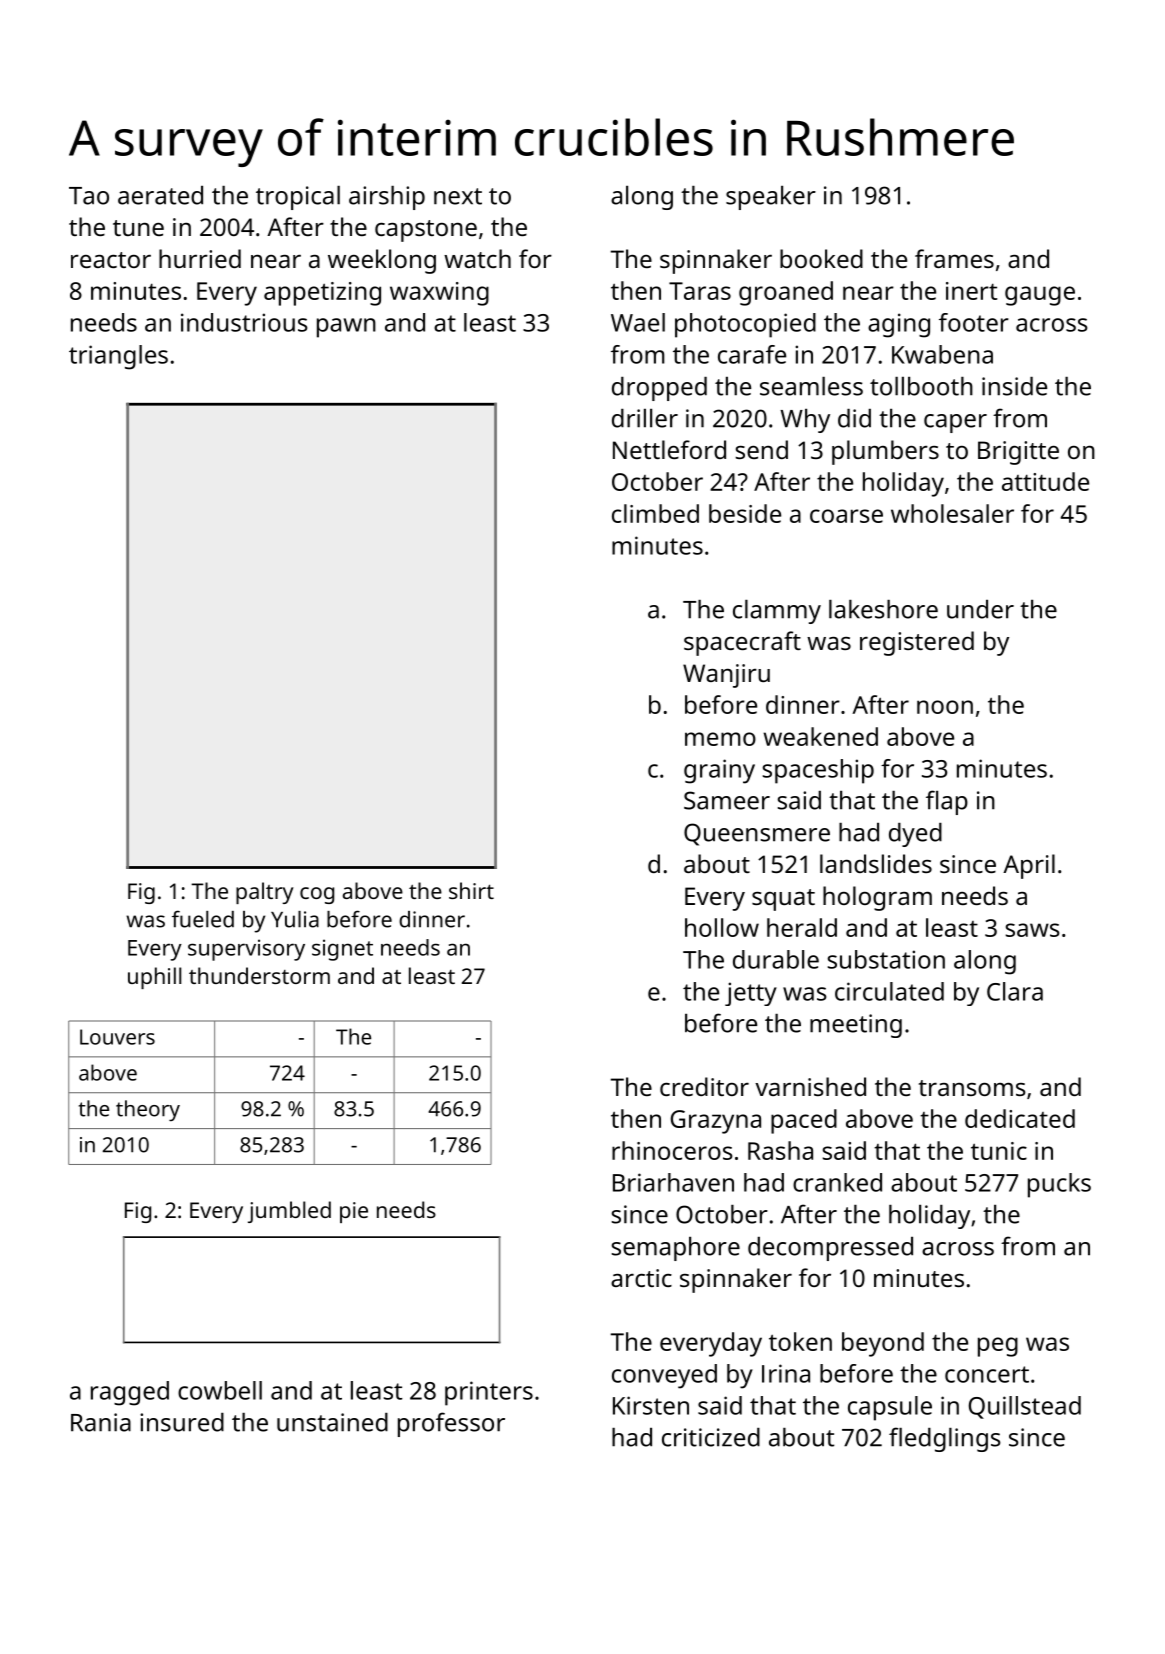  I want to click on unstained, so click(332, 1422).
